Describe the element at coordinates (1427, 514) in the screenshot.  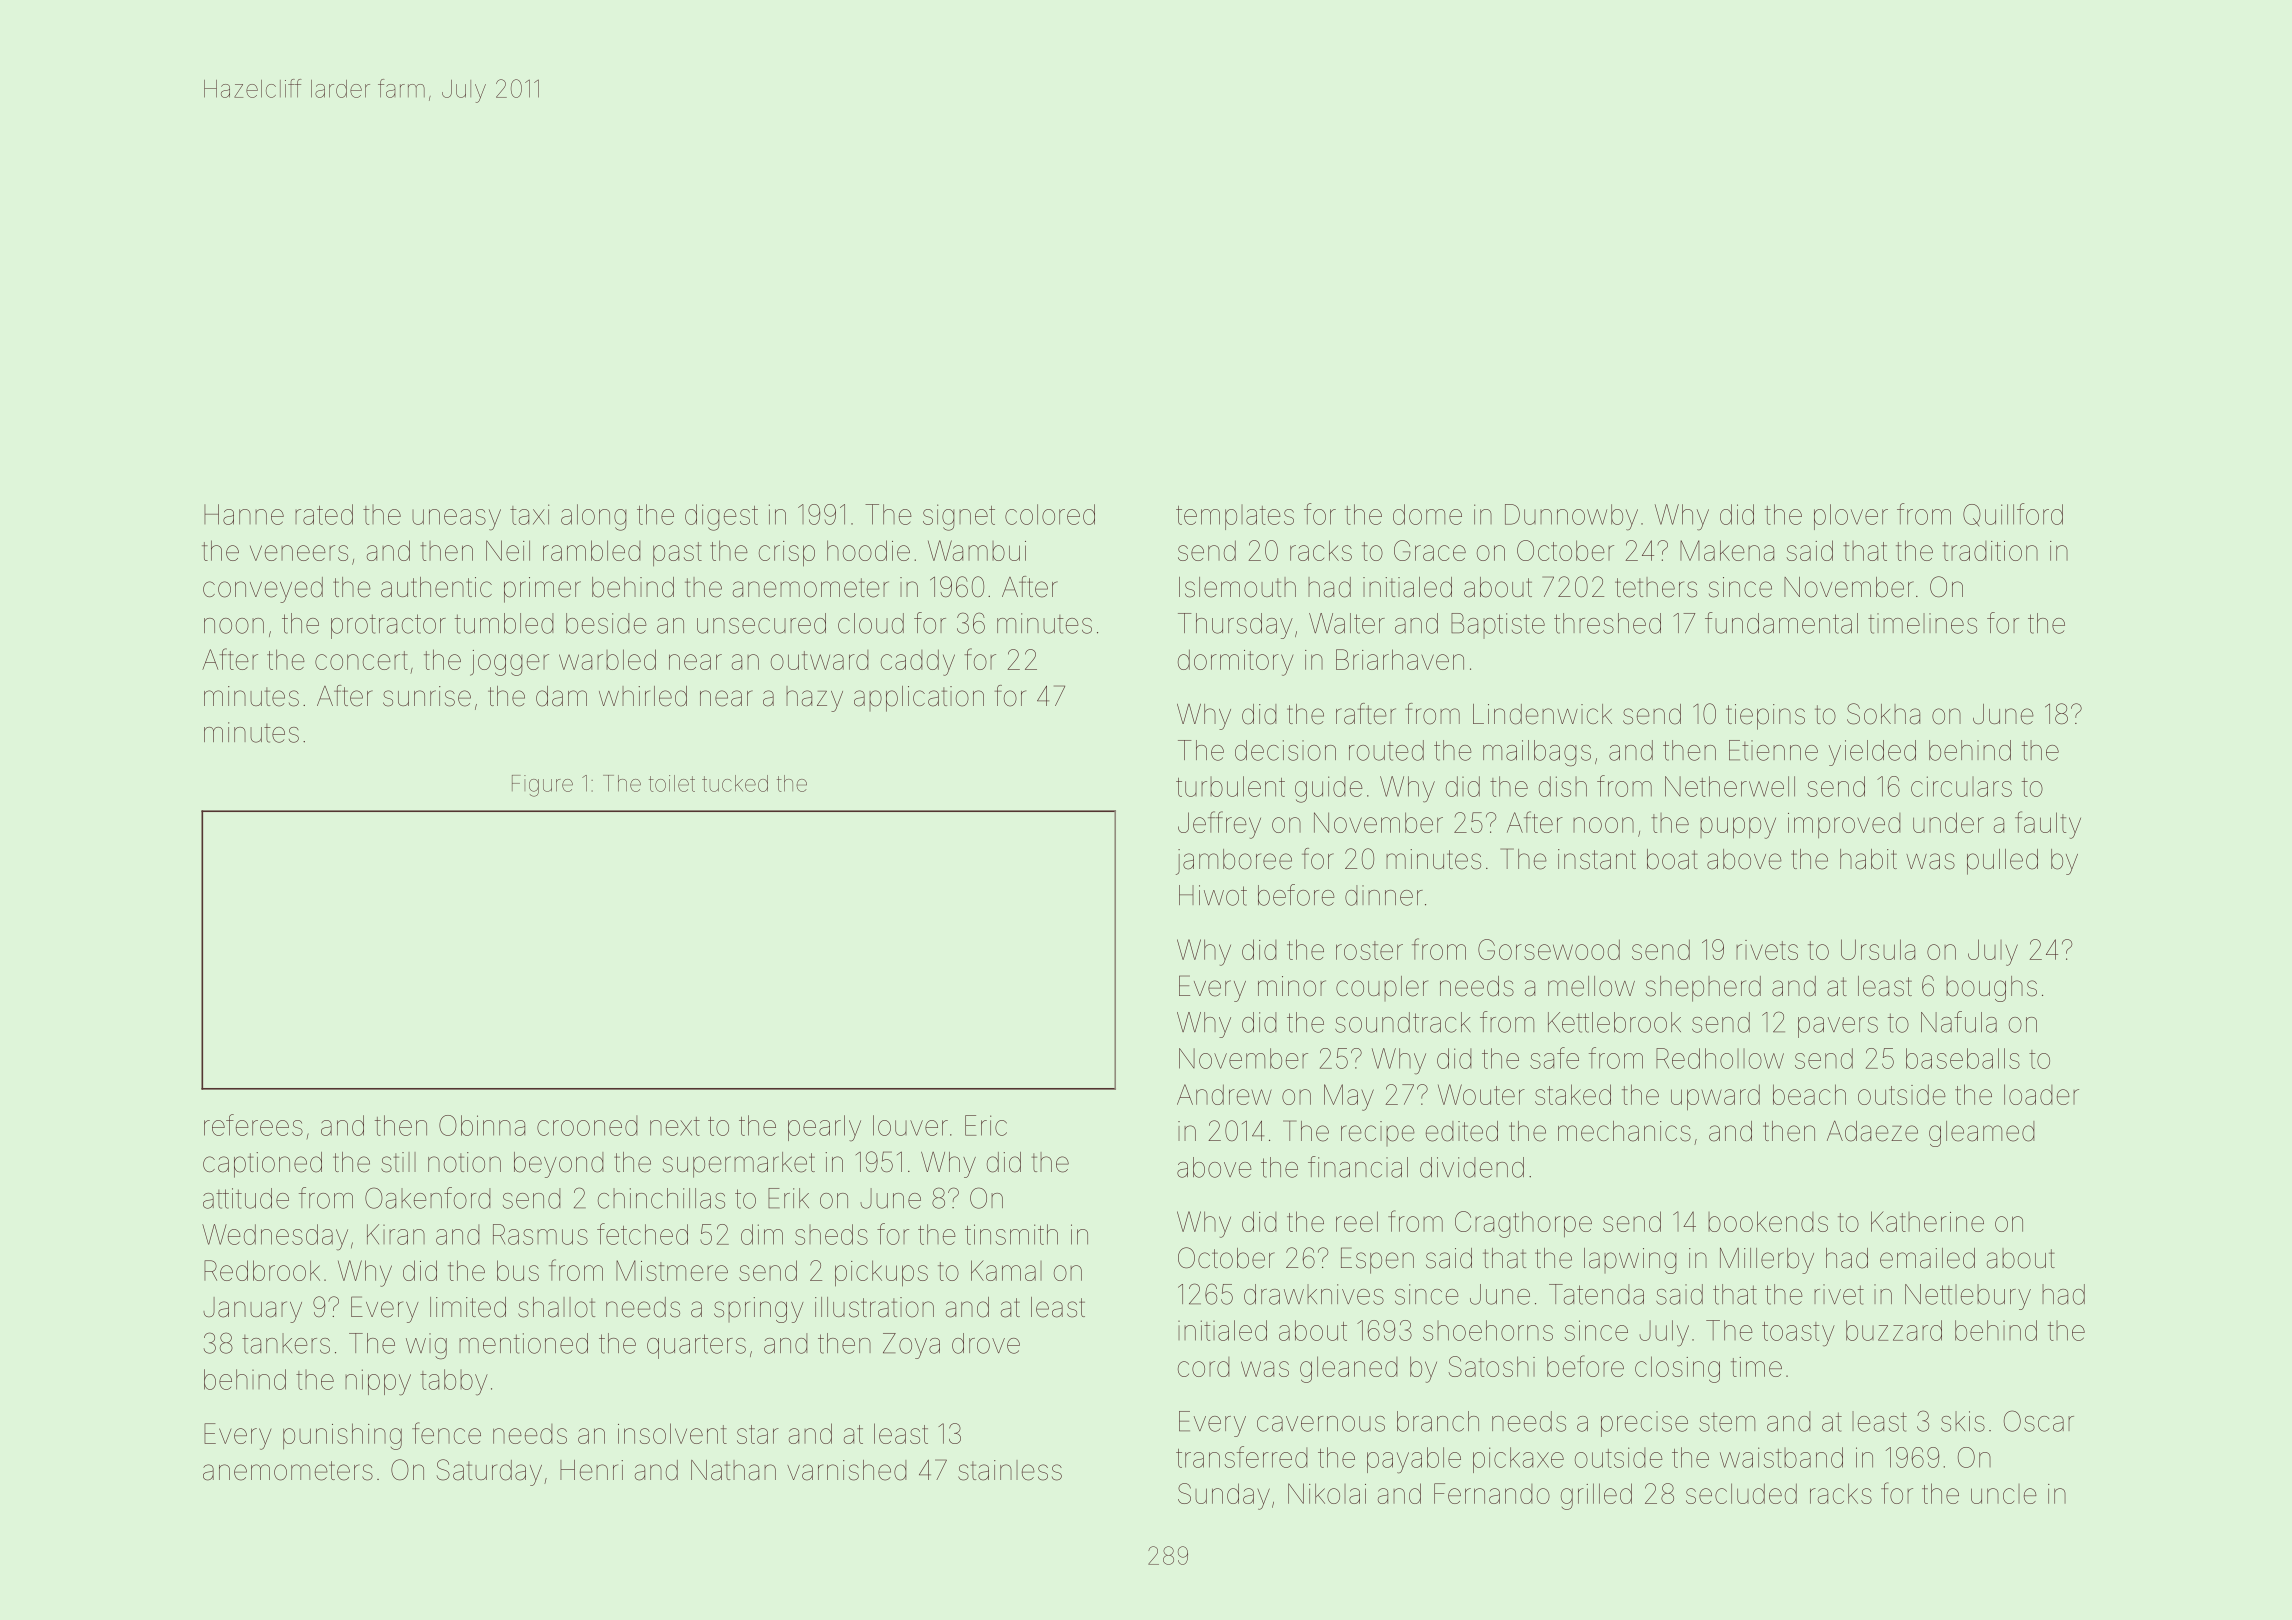
I see `dome` at that location.
